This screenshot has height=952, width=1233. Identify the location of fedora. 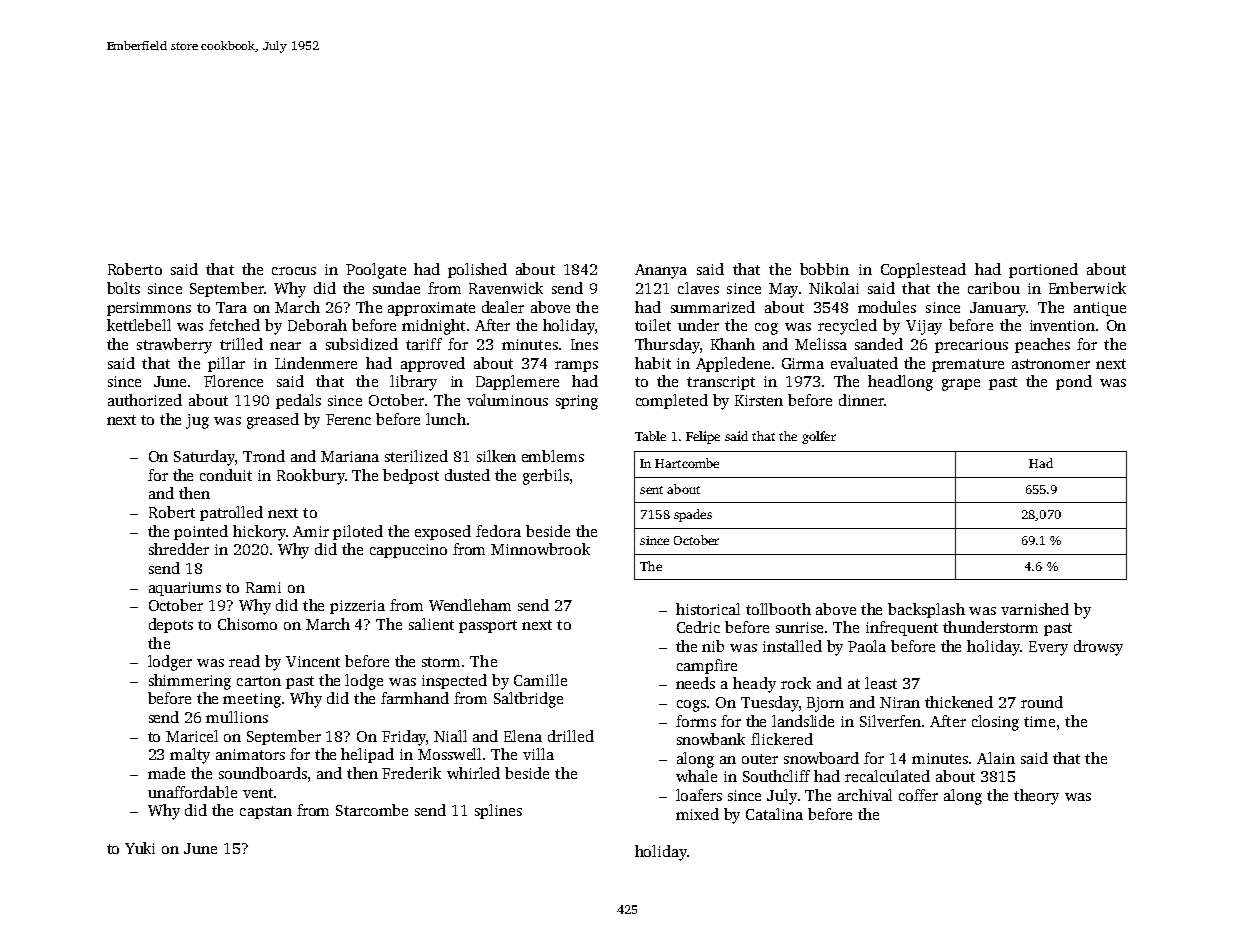
(498, 531).
